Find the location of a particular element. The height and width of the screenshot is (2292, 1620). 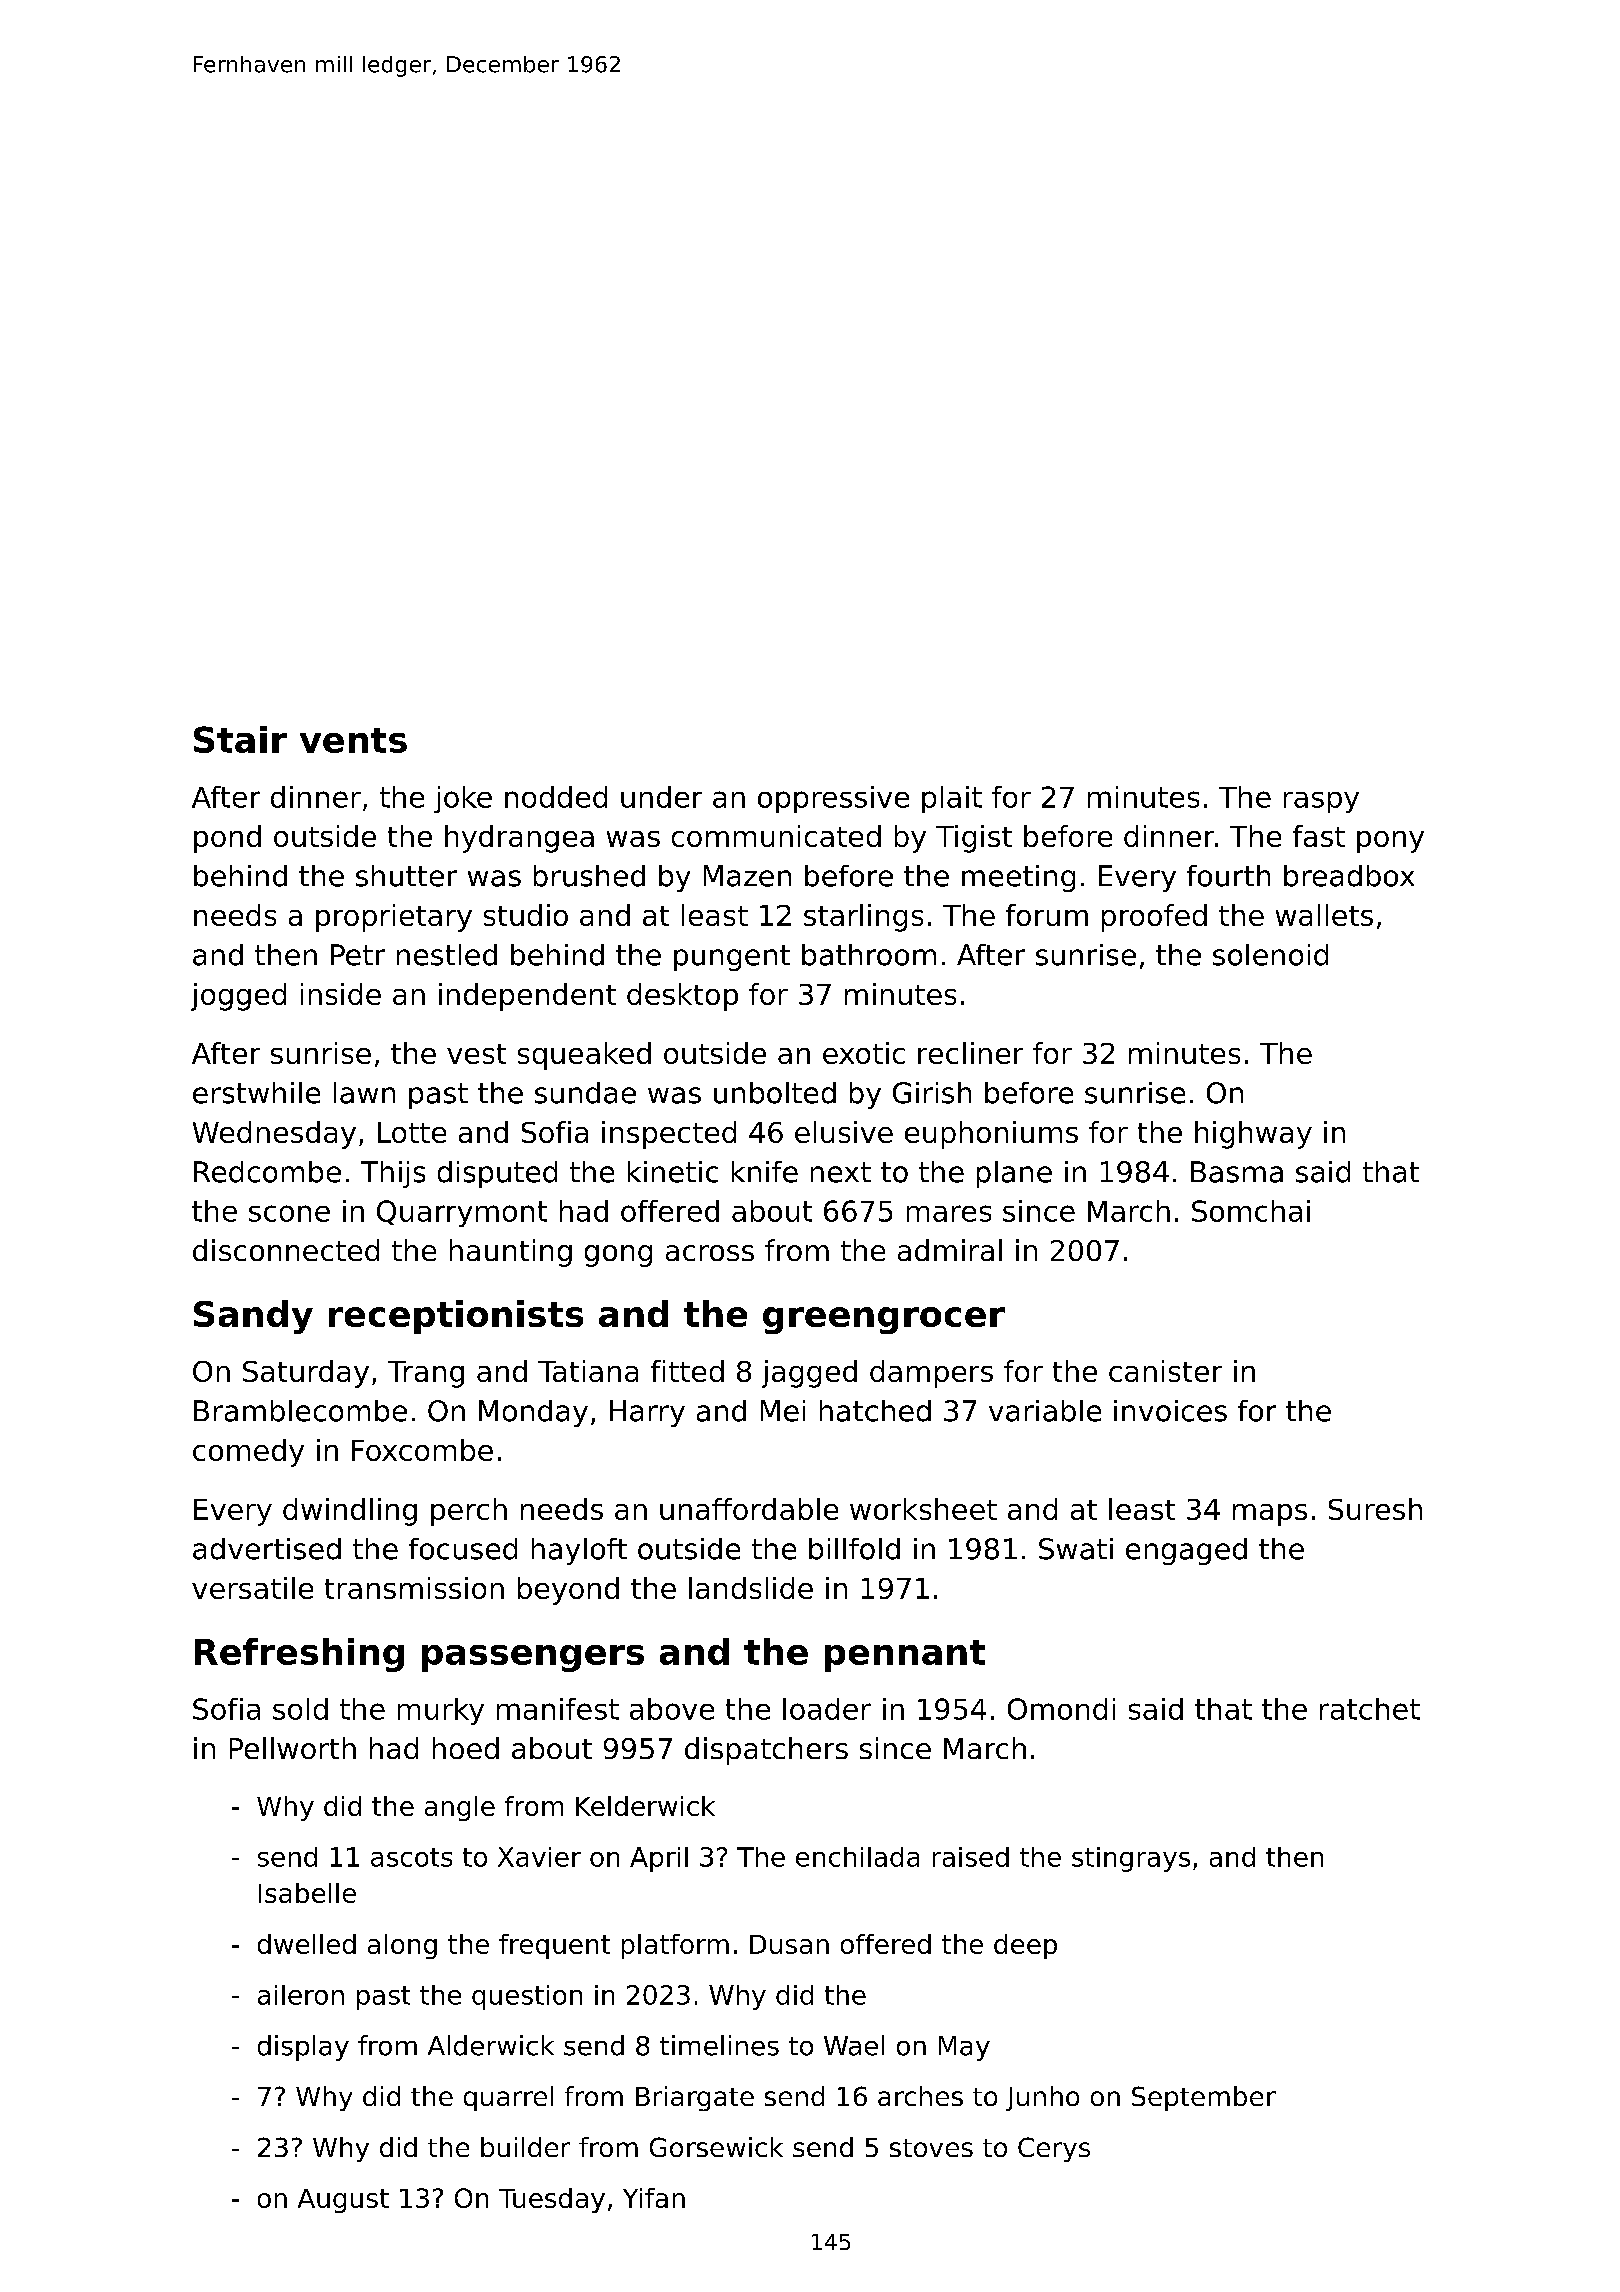

raspy is located at coordinates (1321, 802).
